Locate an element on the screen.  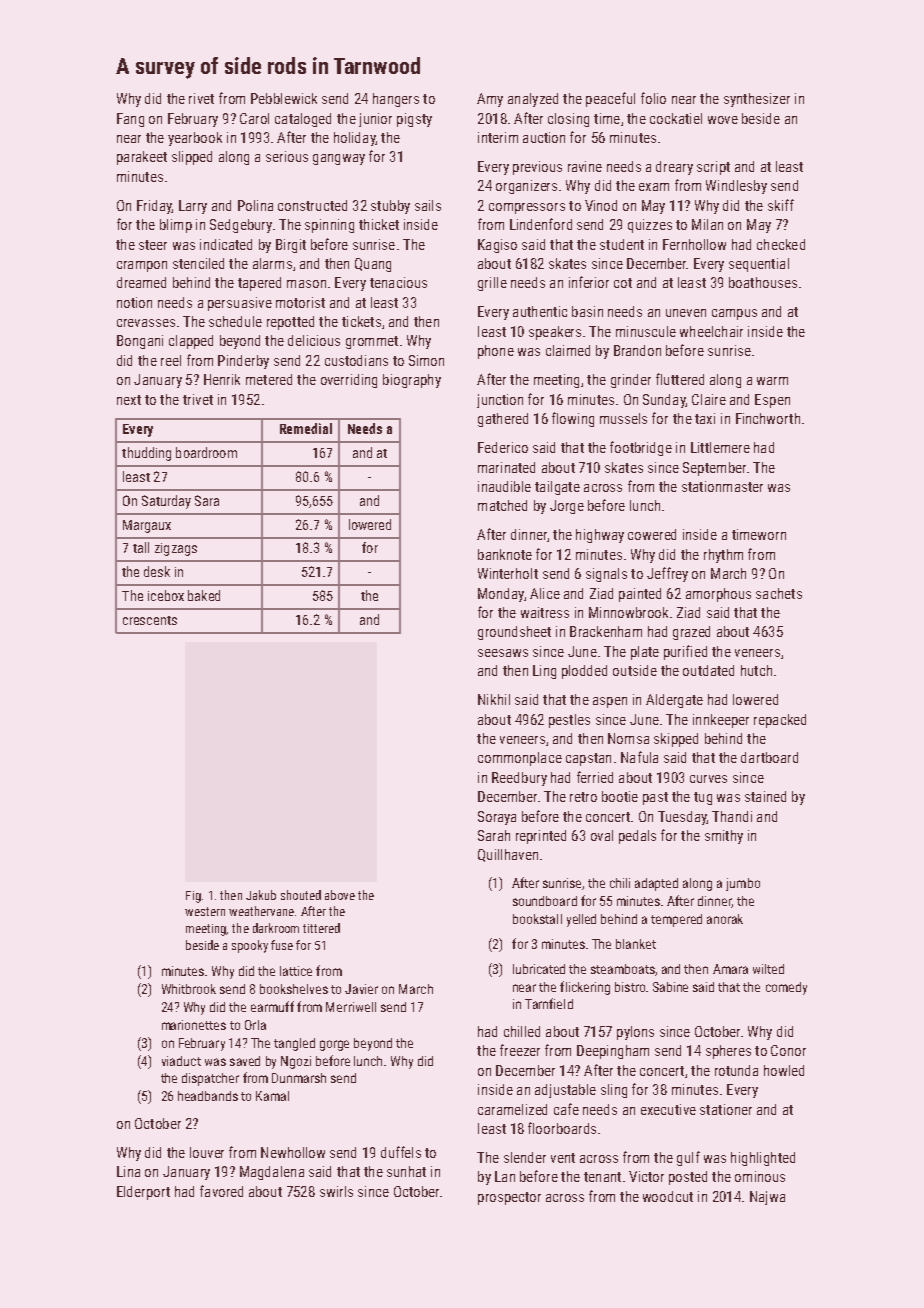
Conor is located at coordinates (788, 1050).
